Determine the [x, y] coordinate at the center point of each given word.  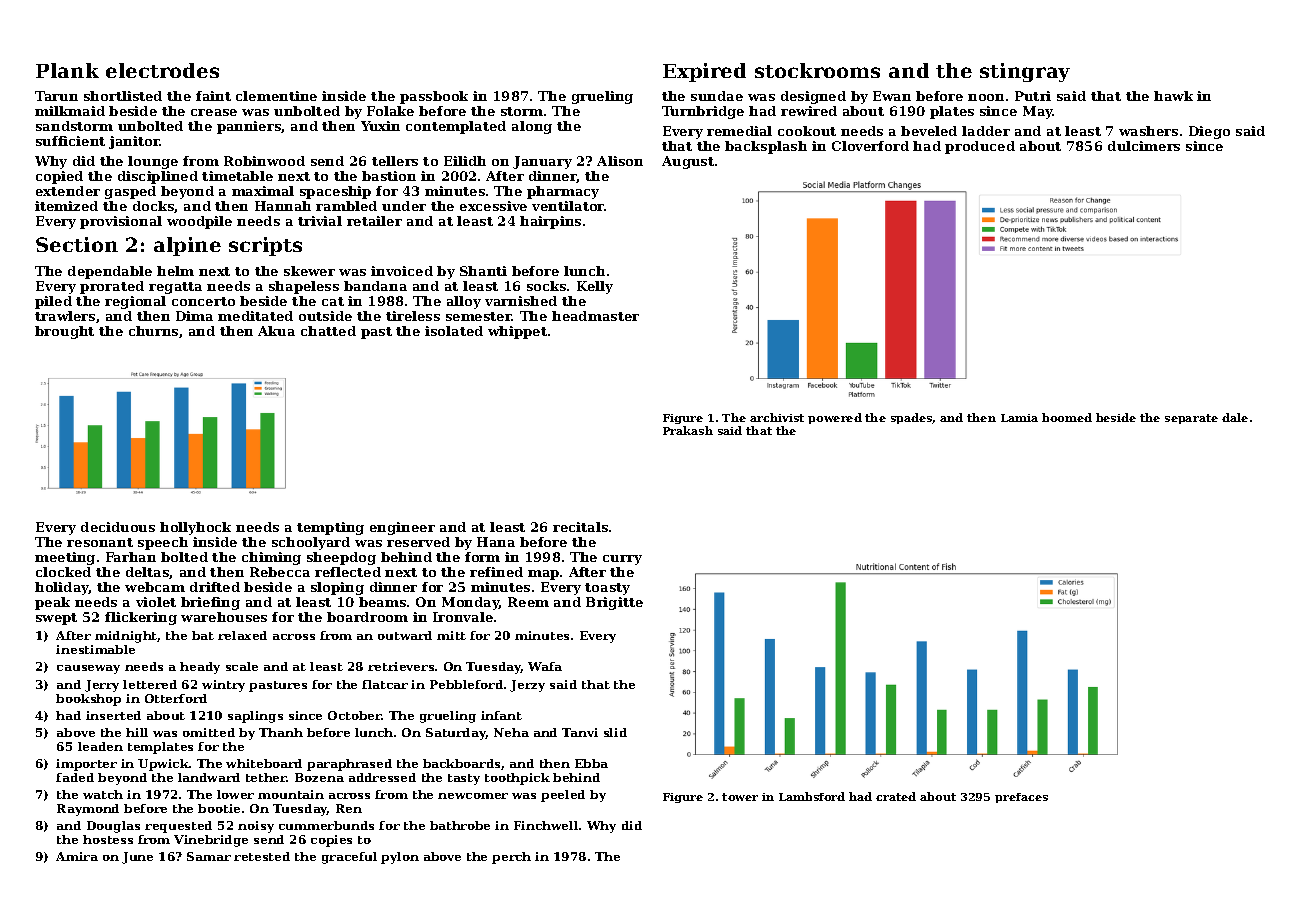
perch [511, 858]
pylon [400, 858]
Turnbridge [703, 112]
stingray [1025, 72]
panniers [249, 127]
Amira [77, 856]
